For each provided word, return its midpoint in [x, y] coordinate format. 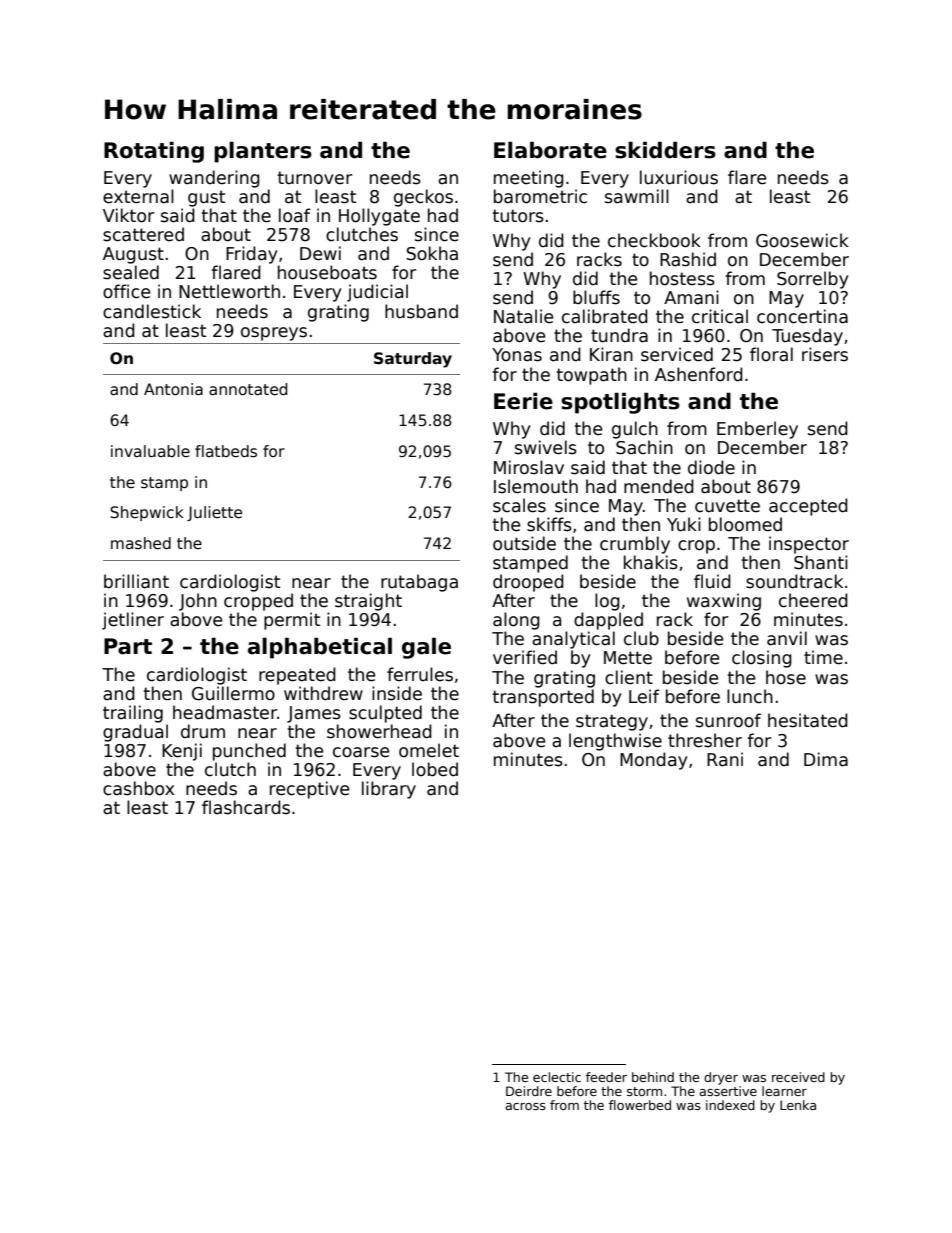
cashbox [138, 788]
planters [263, 152]
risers [825, 354]
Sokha [432, 253]
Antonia [173, 389]
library [389, 790]
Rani [725, 759]
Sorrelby [813, 280]
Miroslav [529, 467]
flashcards [246, 807]
